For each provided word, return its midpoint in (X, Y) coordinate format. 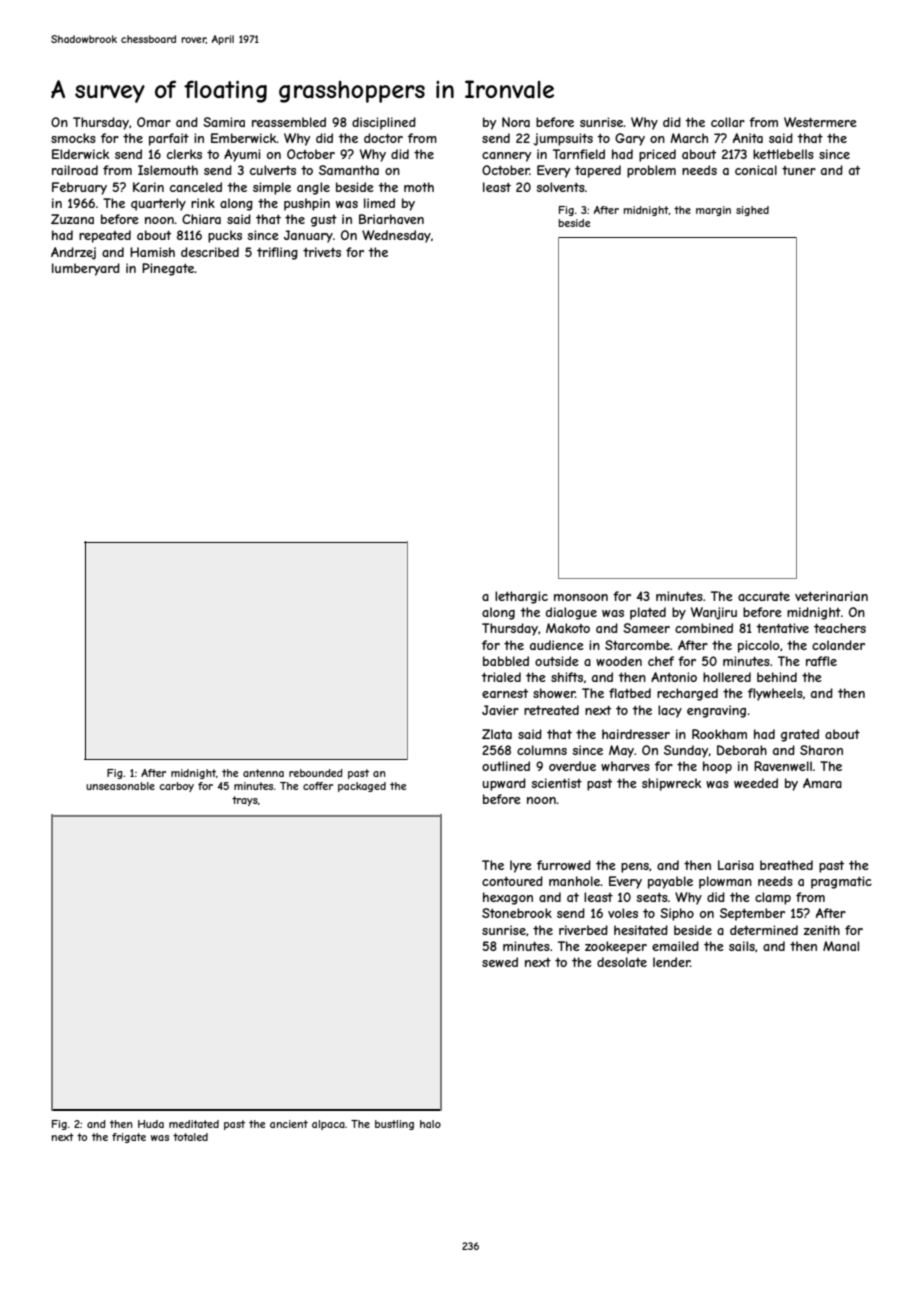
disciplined (384, 123)
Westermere (820, 122)
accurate (764, 596)
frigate (129, 1138)
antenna (263, 773)
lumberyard (86, 269)
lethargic (521, 597)
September (752, 914)
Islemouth (168, 170)
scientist (557, 783)
